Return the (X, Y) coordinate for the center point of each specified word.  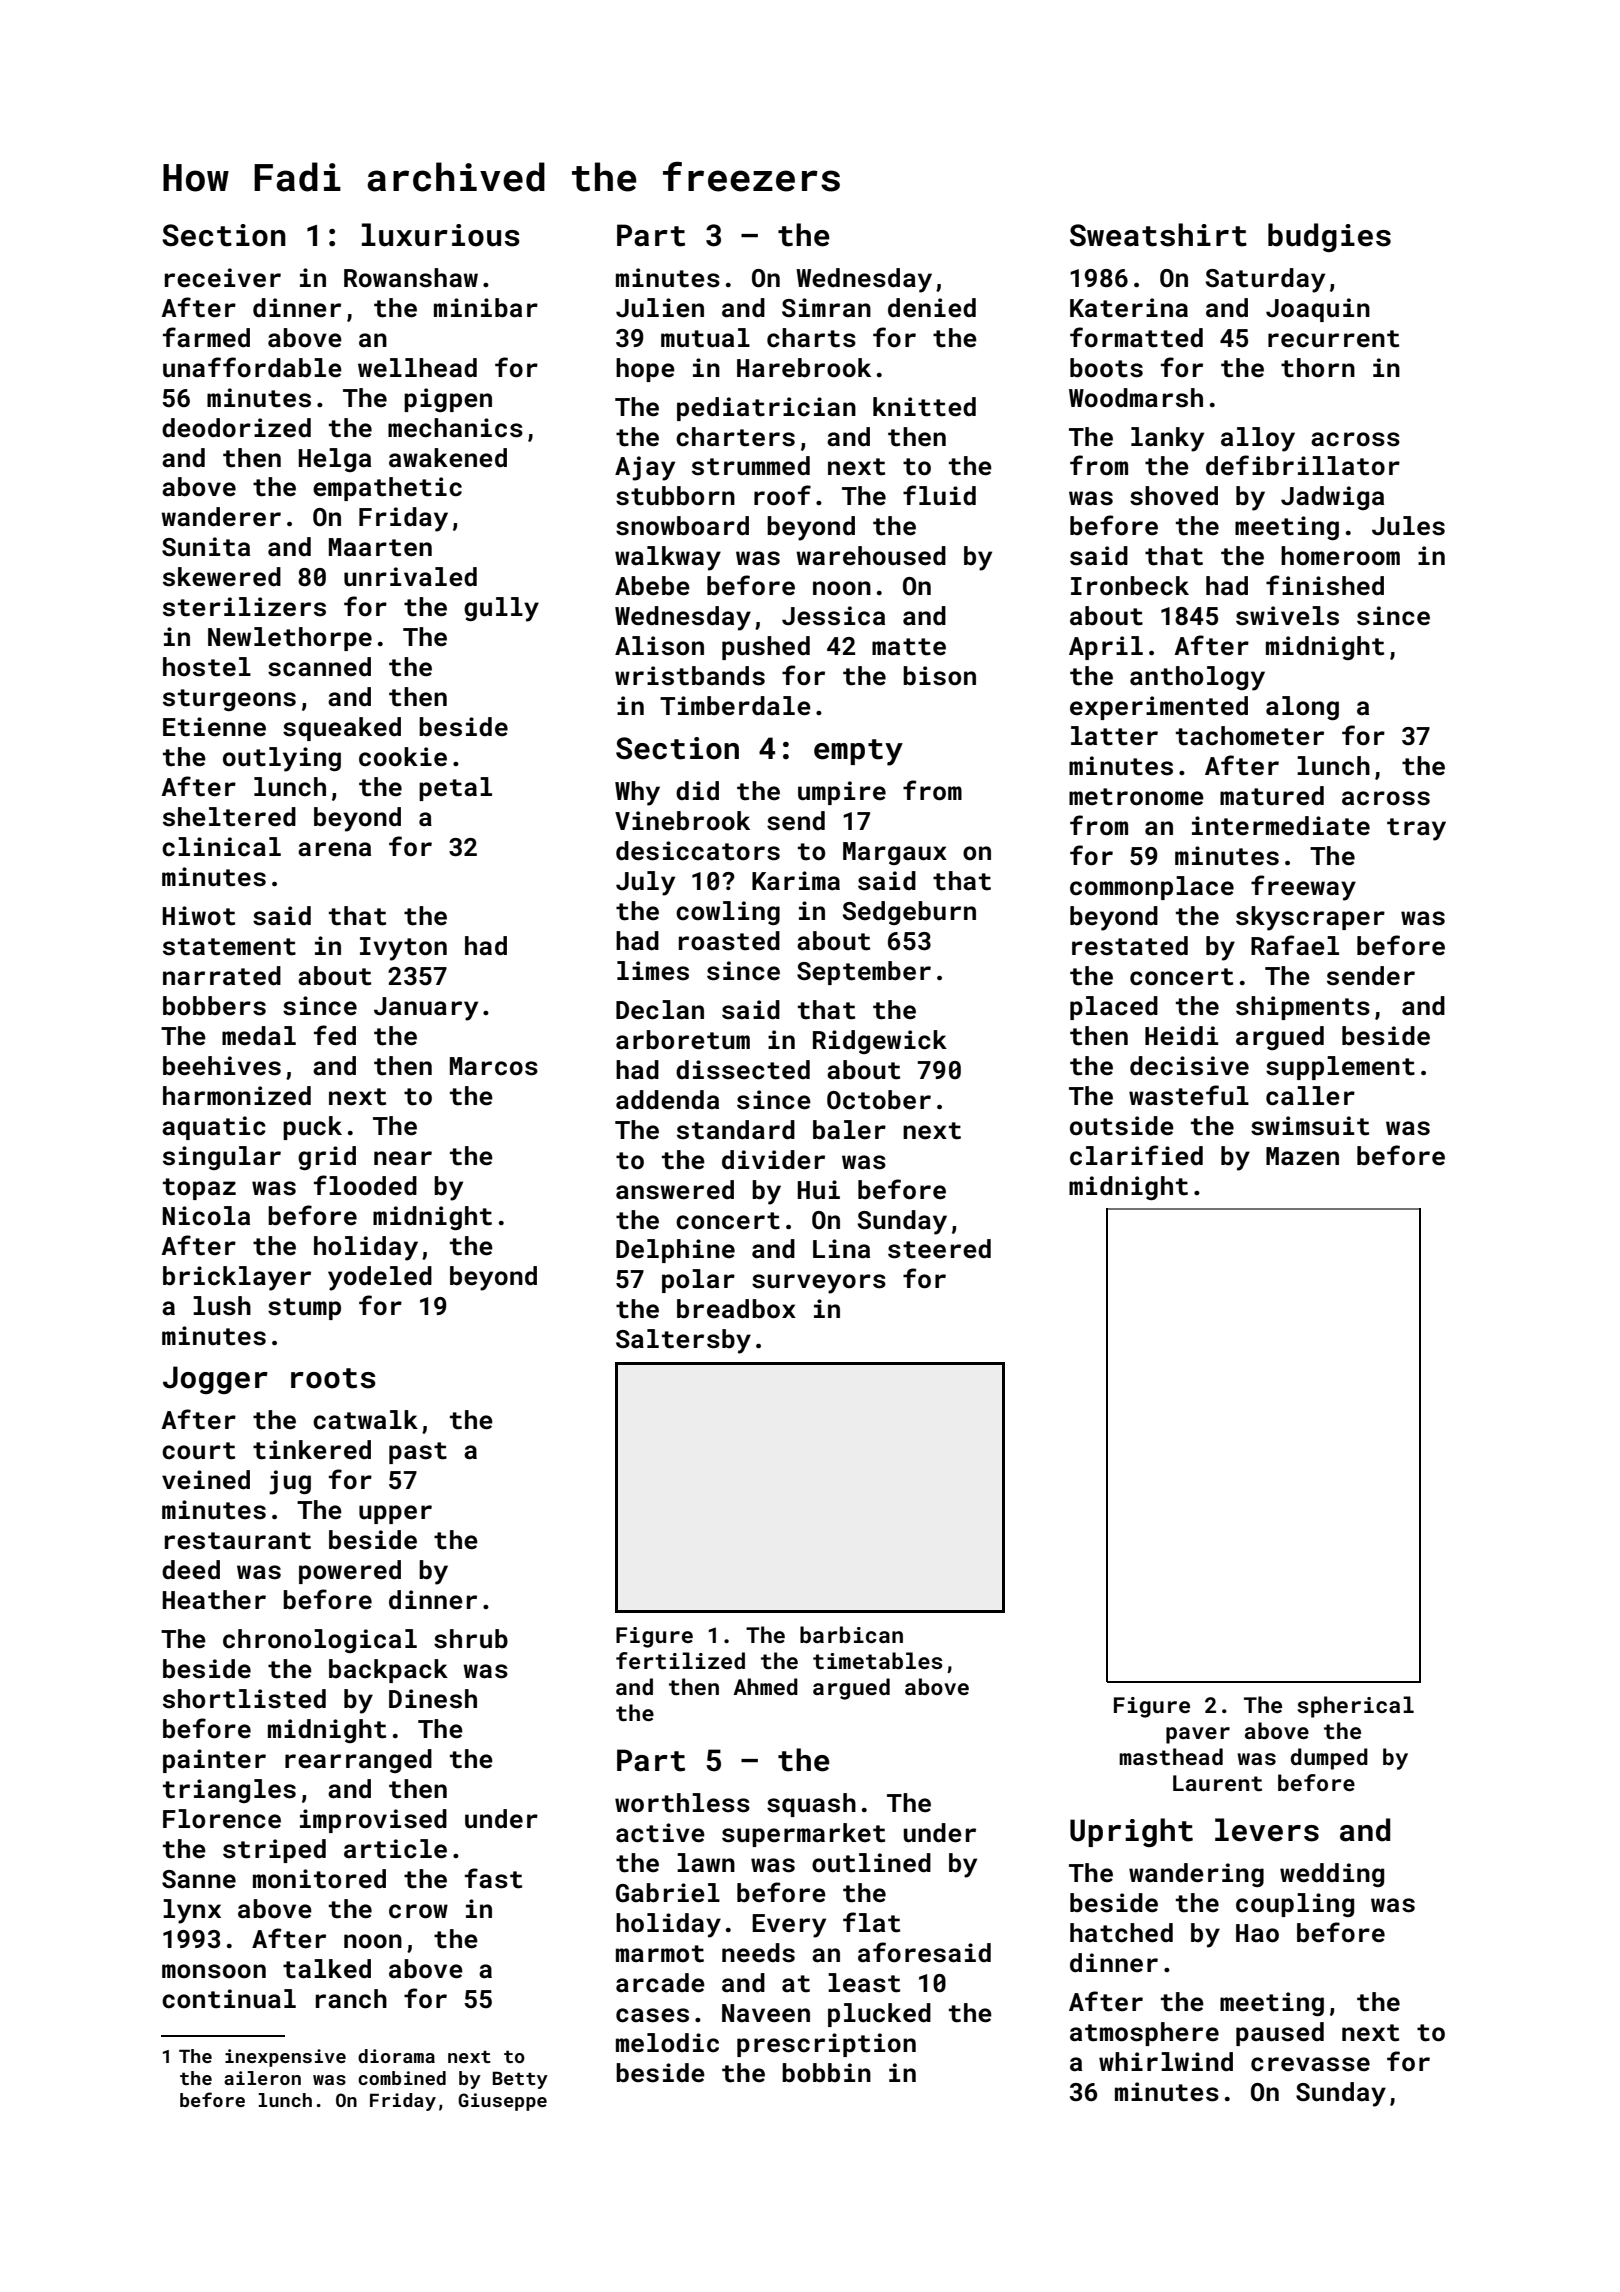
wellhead (417, 368)
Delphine (675, 1251)
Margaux (895, 853)
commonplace (1152, 888)
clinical (221, 847)
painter (214, 1761)
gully (501, 609)
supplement (1340, 1068)
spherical (1355, 1707)
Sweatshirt (1158, 235)
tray (1416, 829)
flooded (365, 1185)
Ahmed (765, 1686)
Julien (660, 308)
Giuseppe (502, 2102)
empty (858, 752)
